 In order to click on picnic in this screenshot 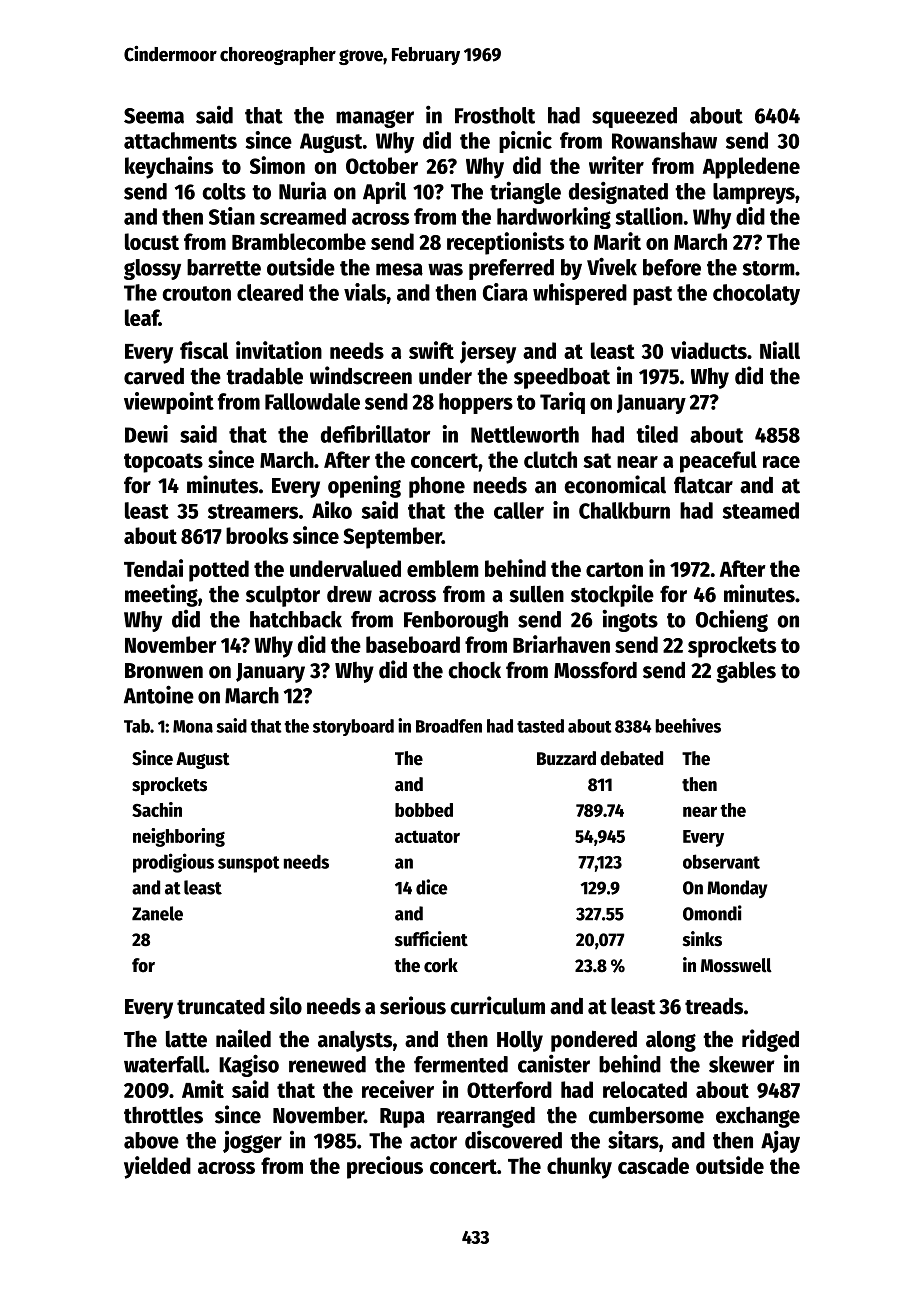, I will do `click(525, 142)`.
